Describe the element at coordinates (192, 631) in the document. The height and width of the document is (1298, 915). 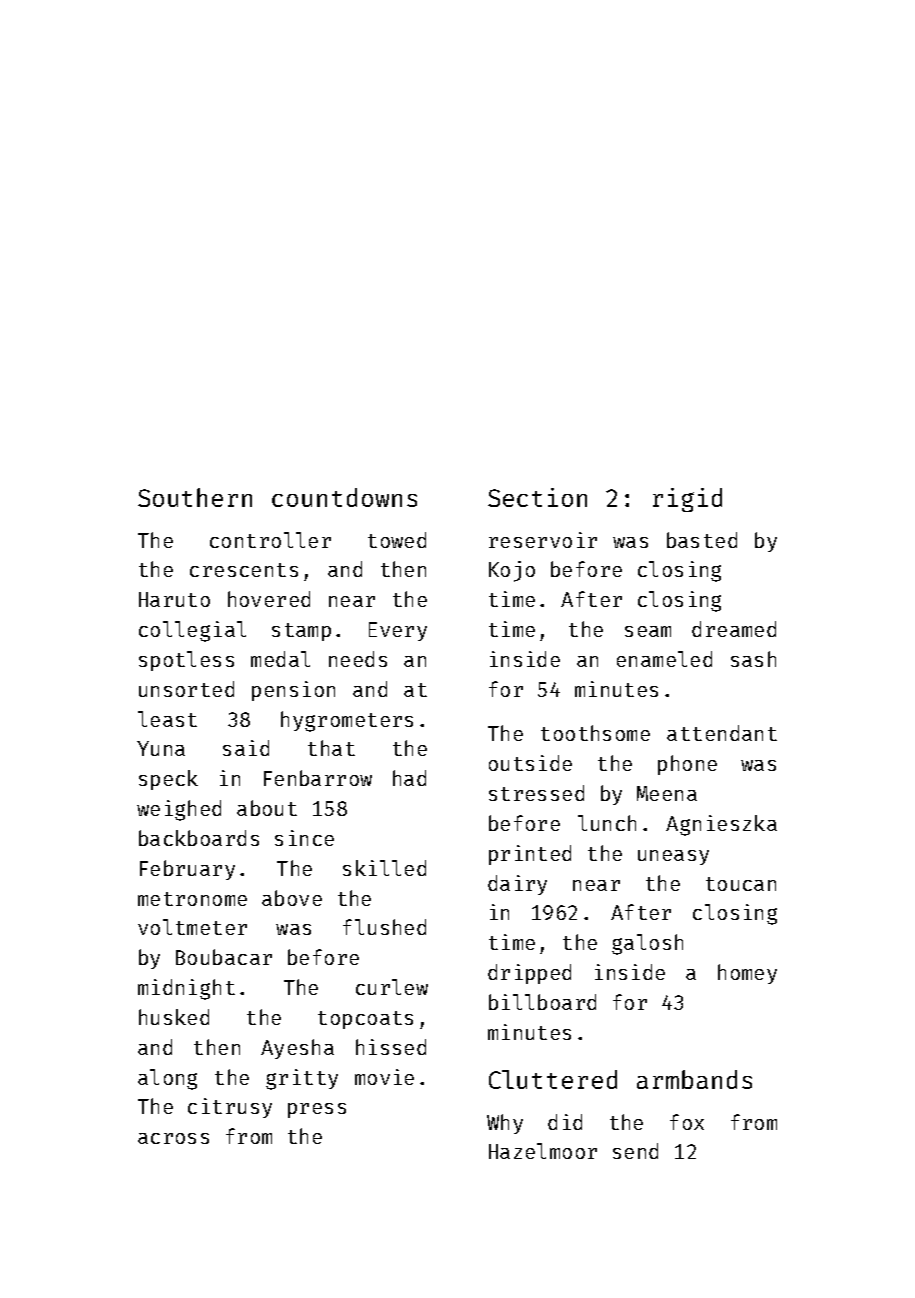
I see `collegial` at that location.
